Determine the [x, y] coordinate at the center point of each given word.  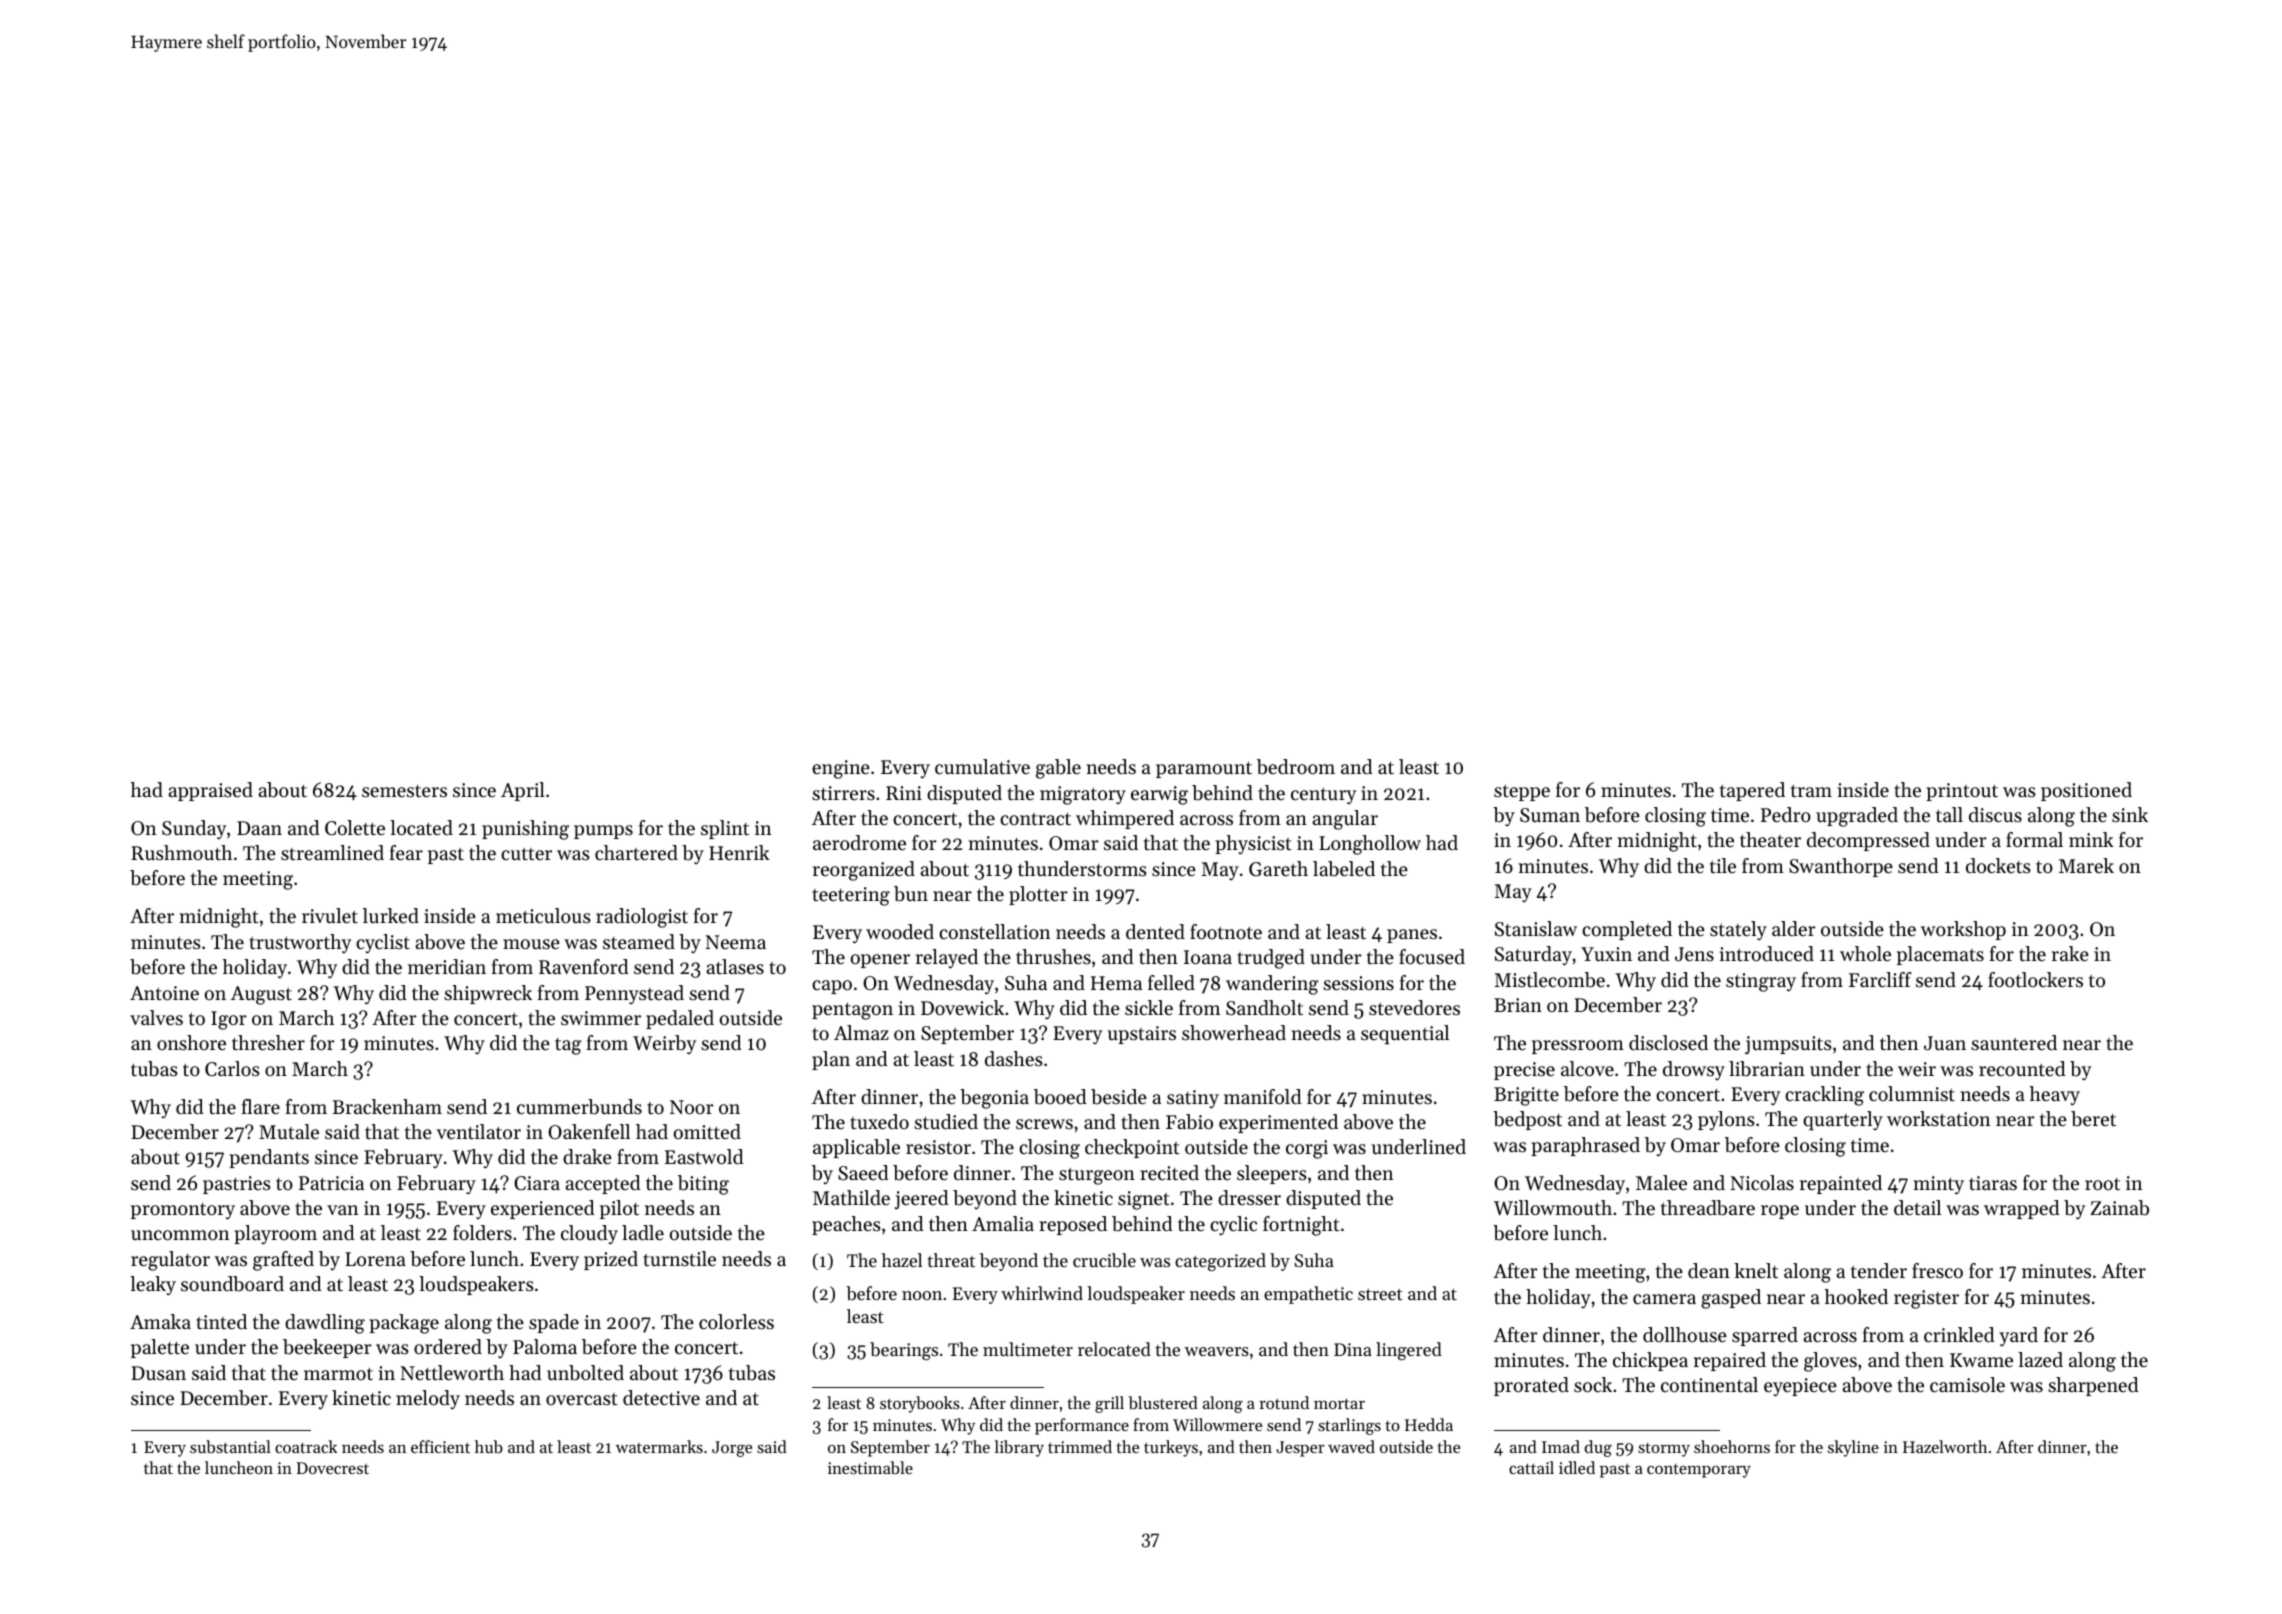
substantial [230, 1446]
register [1926, 1299]
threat [951, 1260]
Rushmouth [181, 853]
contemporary [1699, 1471]
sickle [1149, 1007]
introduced [1767, 954]
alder [1794, 928]
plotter [1038, 895]
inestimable [870, 1467]
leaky [153, 1286]
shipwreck [488, 994]
